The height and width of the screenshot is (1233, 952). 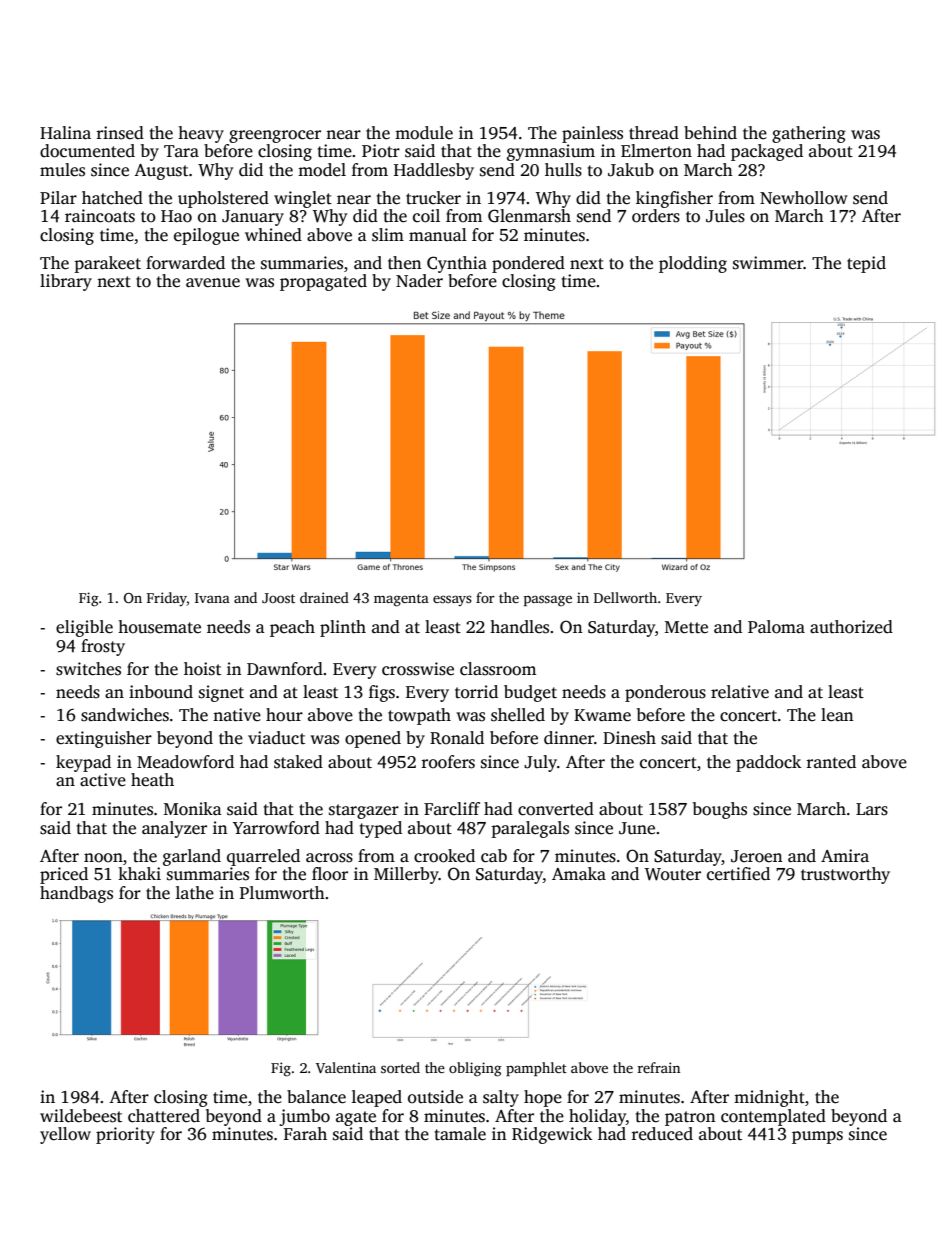 What do you see at coordinates (592, 134) in the screenshot?
I see `painless` at bounding box center [592, 134].
